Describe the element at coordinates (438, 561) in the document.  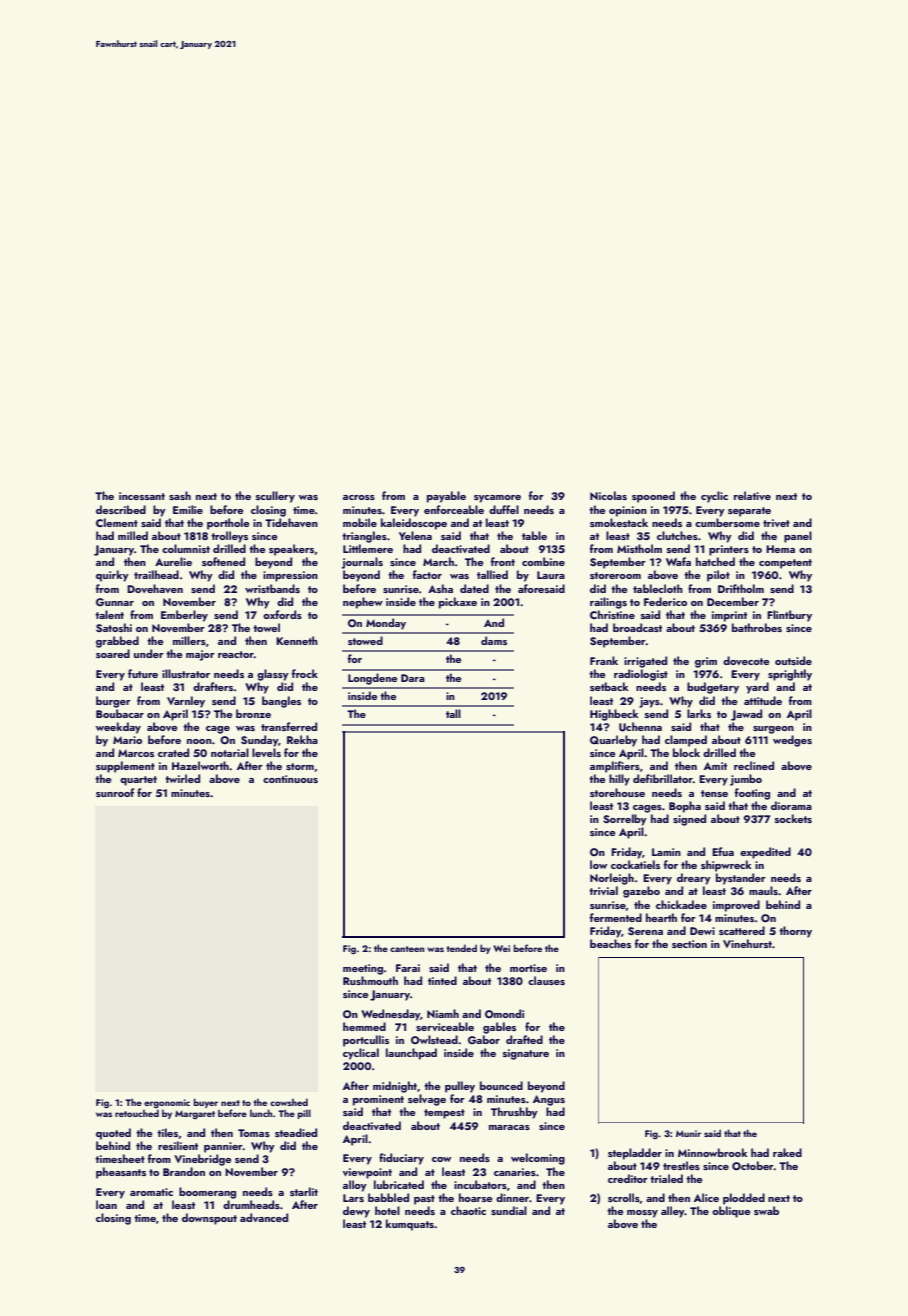
I see `March` at that location.
